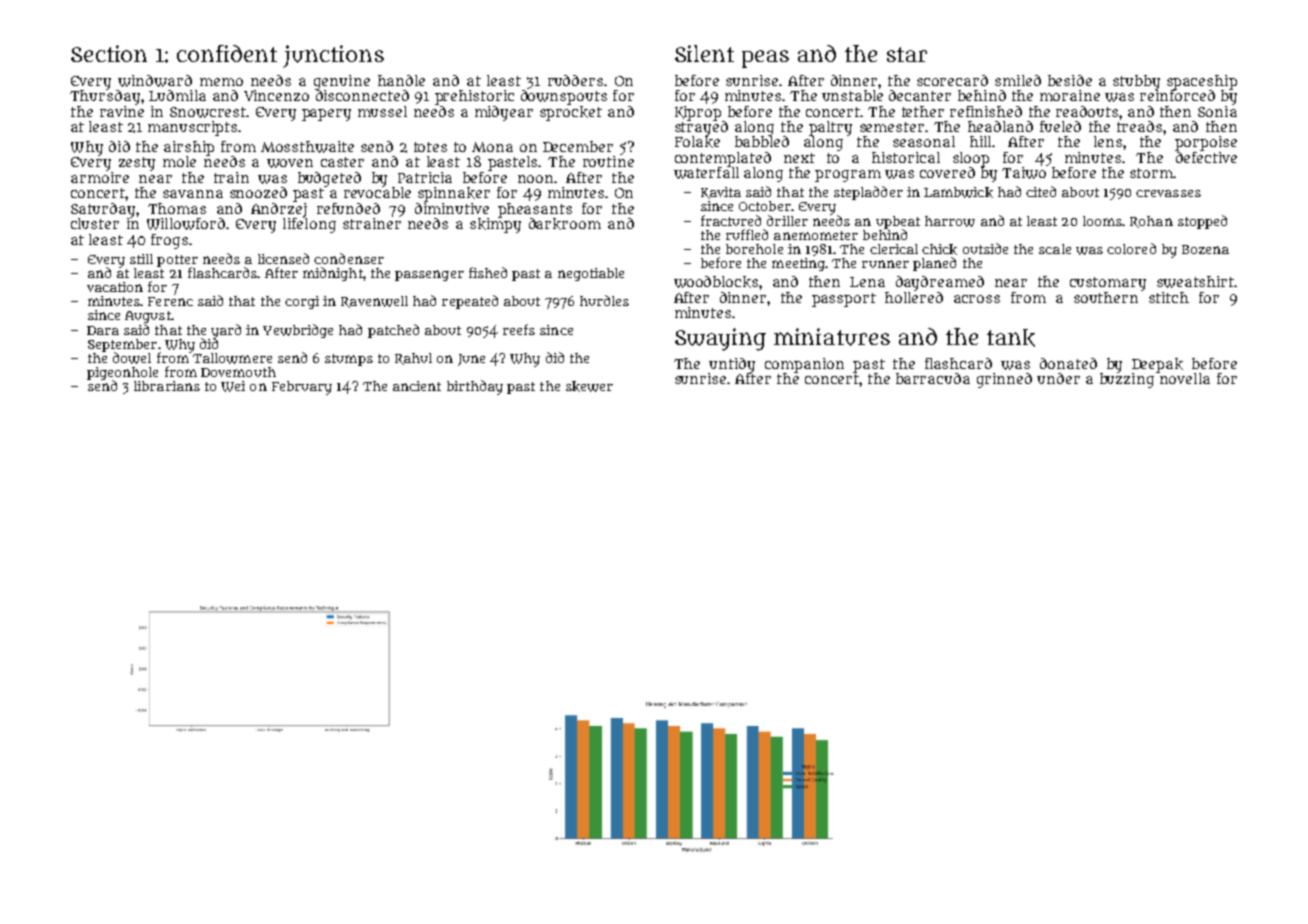 The width and height of the page is (1308, 924). I want to click on woven, so click(290, 163).
